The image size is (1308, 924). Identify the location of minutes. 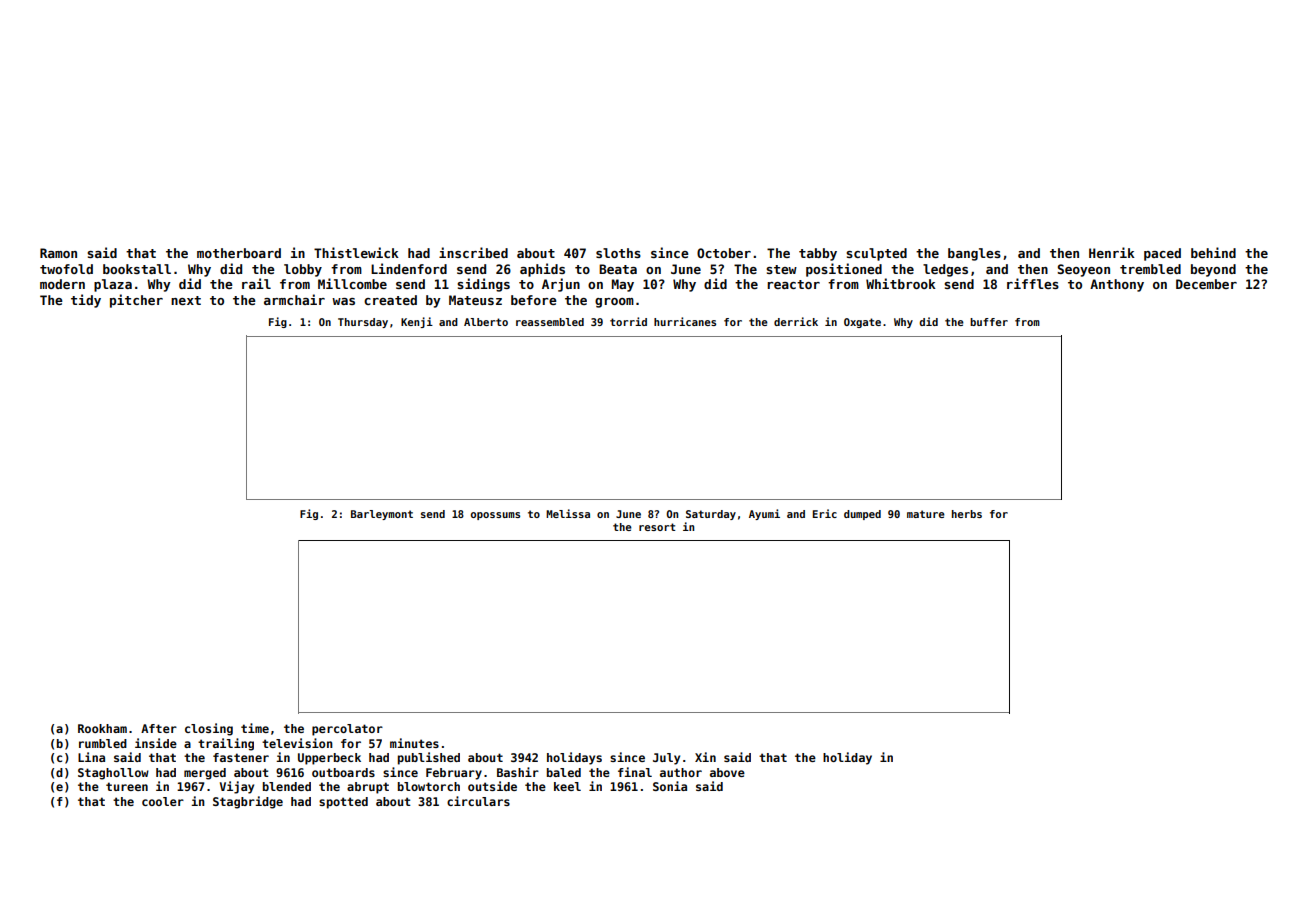
(414, 743).
